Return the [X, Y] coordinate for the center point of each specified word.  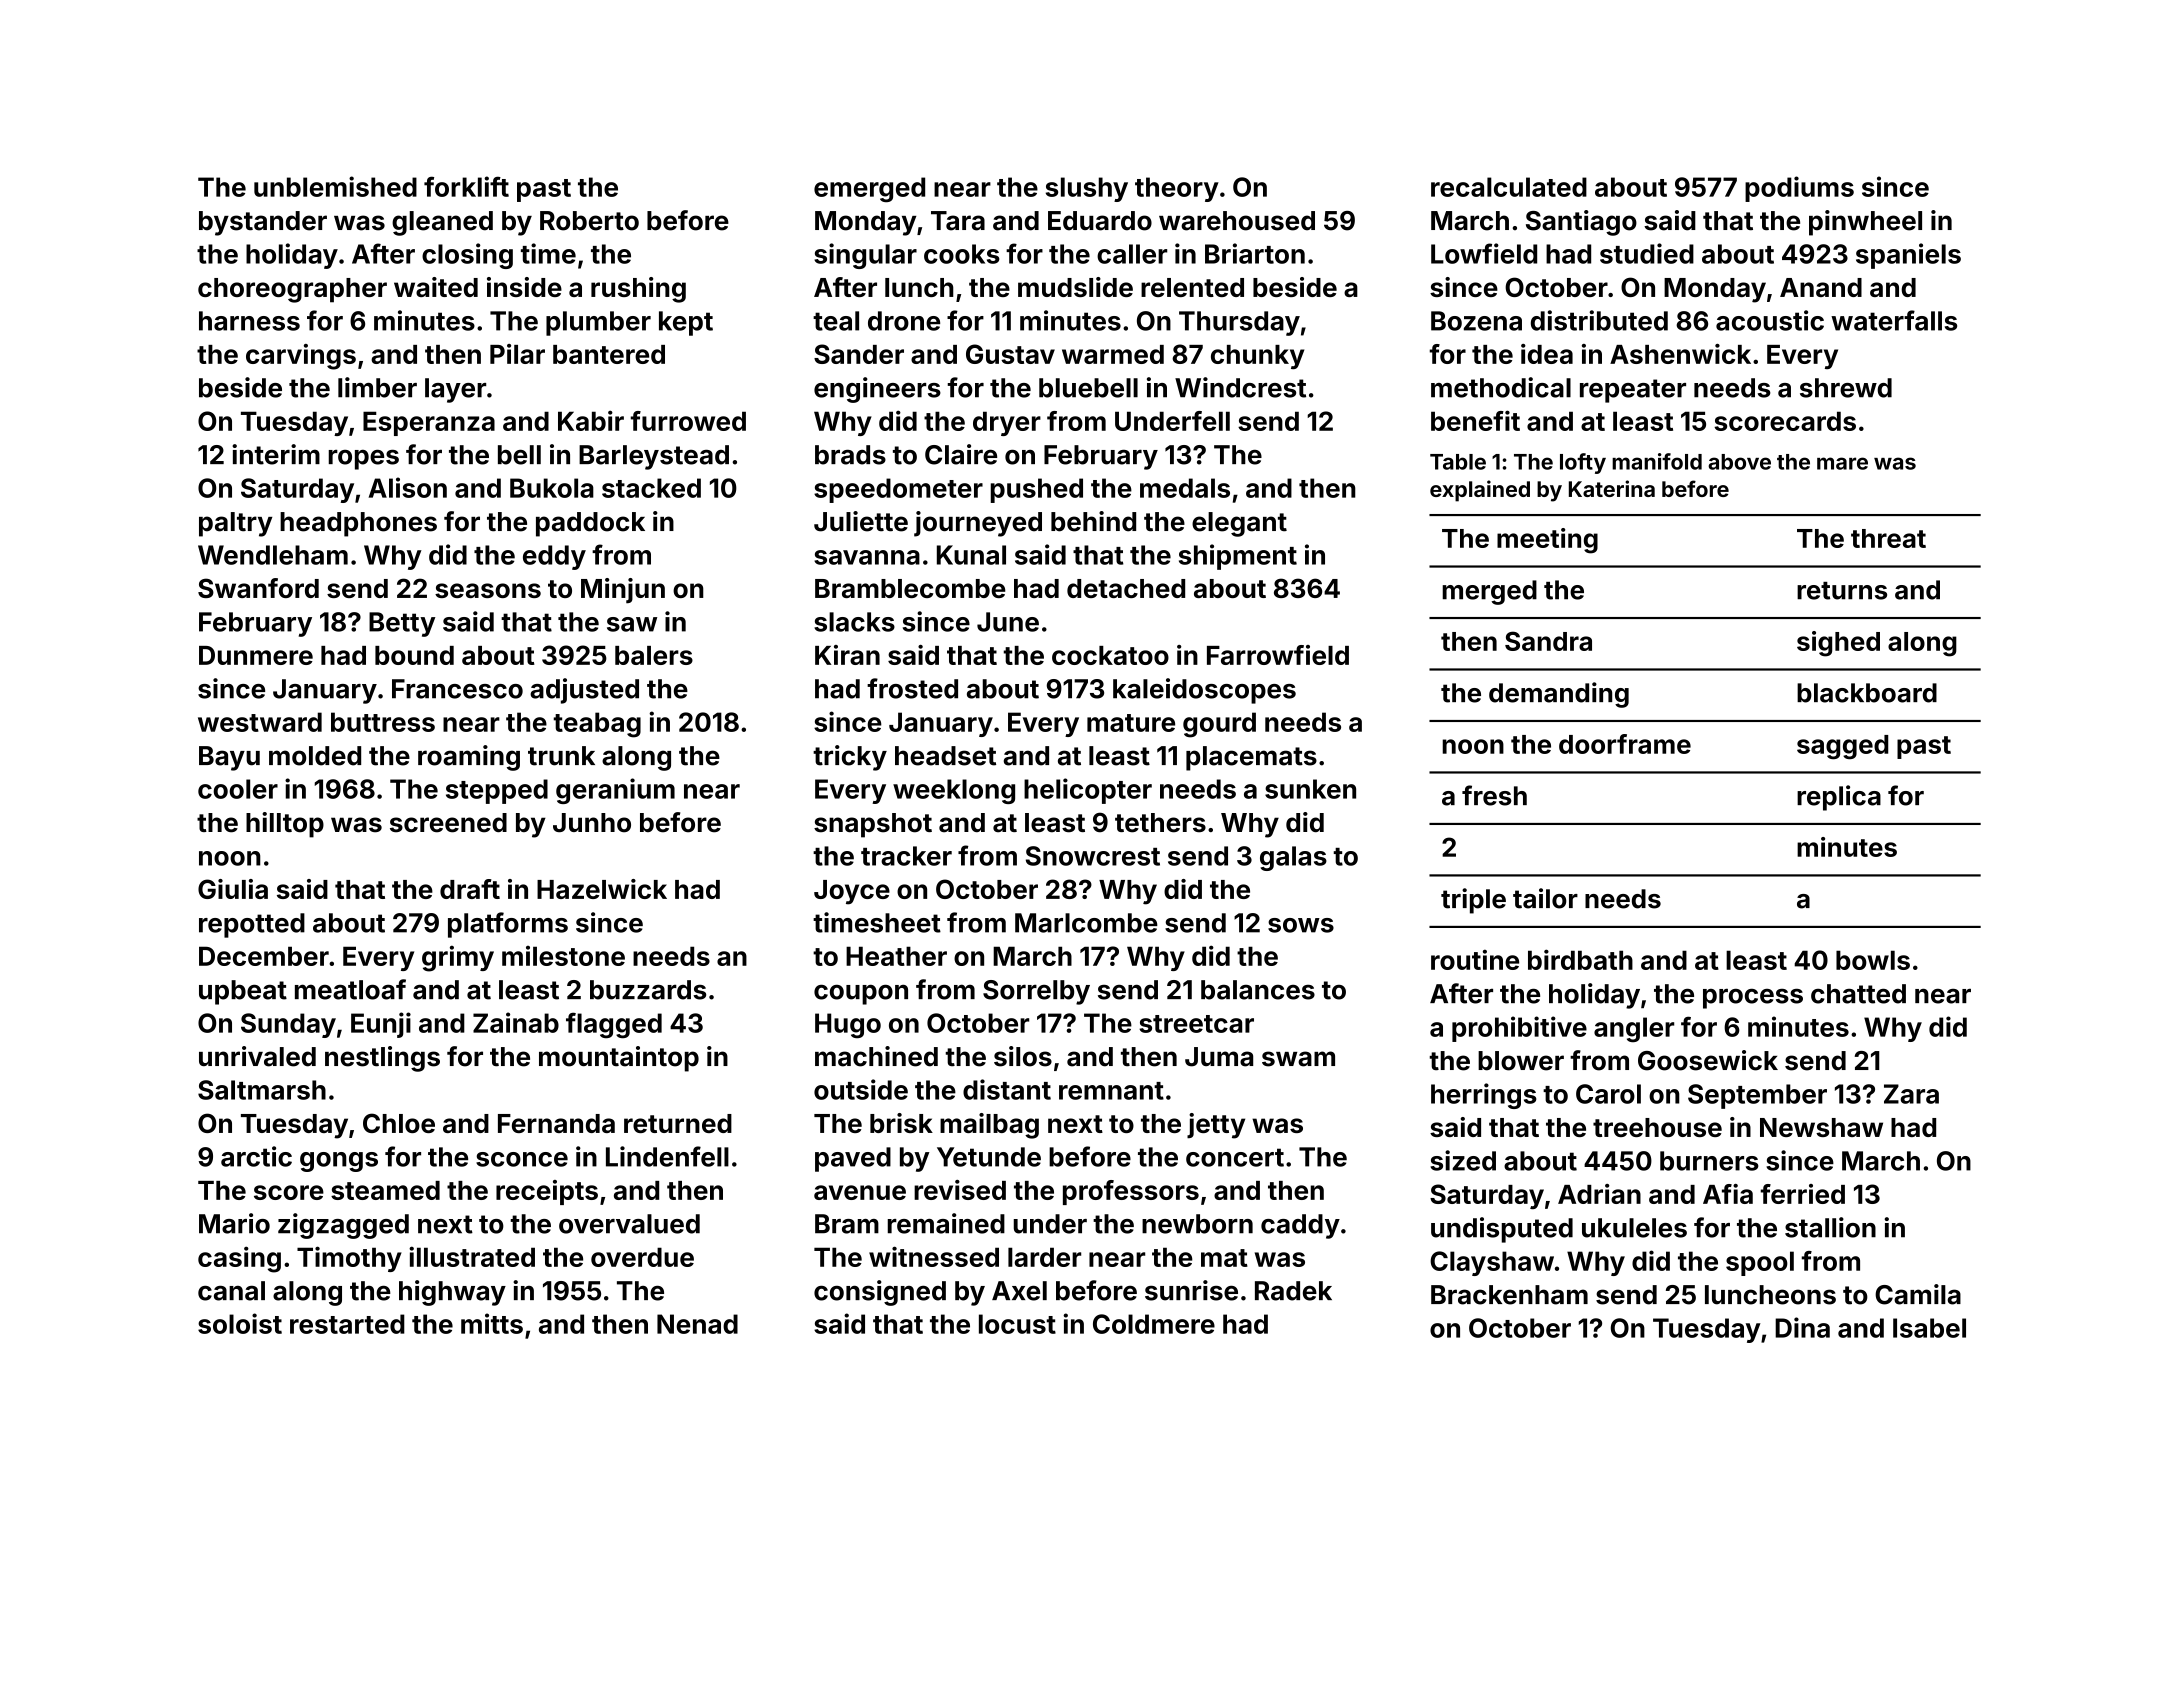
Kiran [847, 655]
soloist [240, 1323]
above [1739, 462]
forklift [466, 186]
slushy [1087, 189]
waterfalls [1894, 320]
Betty [402, 624]
